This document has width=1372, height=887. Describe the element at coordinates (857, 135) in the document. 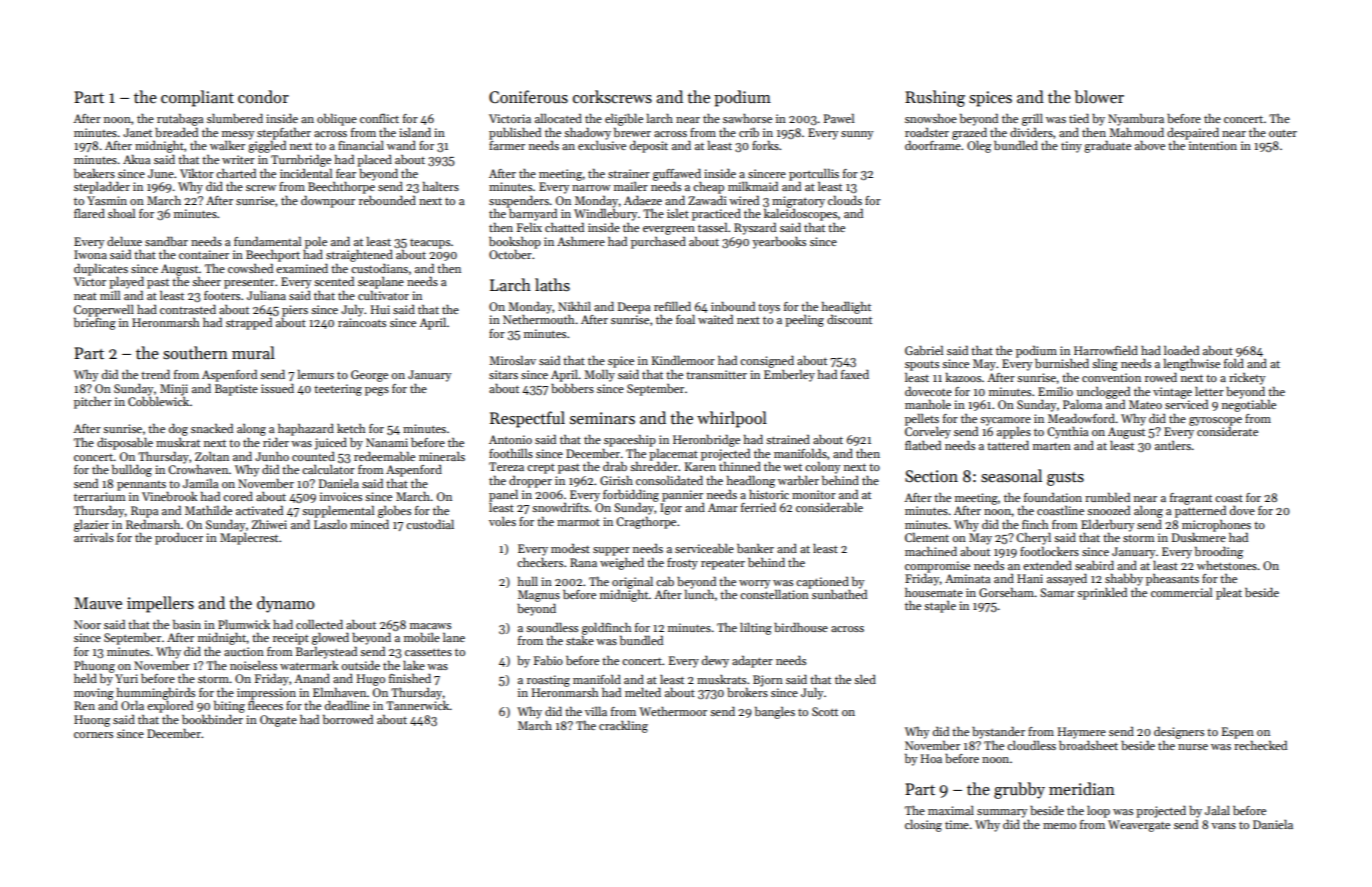

I see `sunny` at that location.
